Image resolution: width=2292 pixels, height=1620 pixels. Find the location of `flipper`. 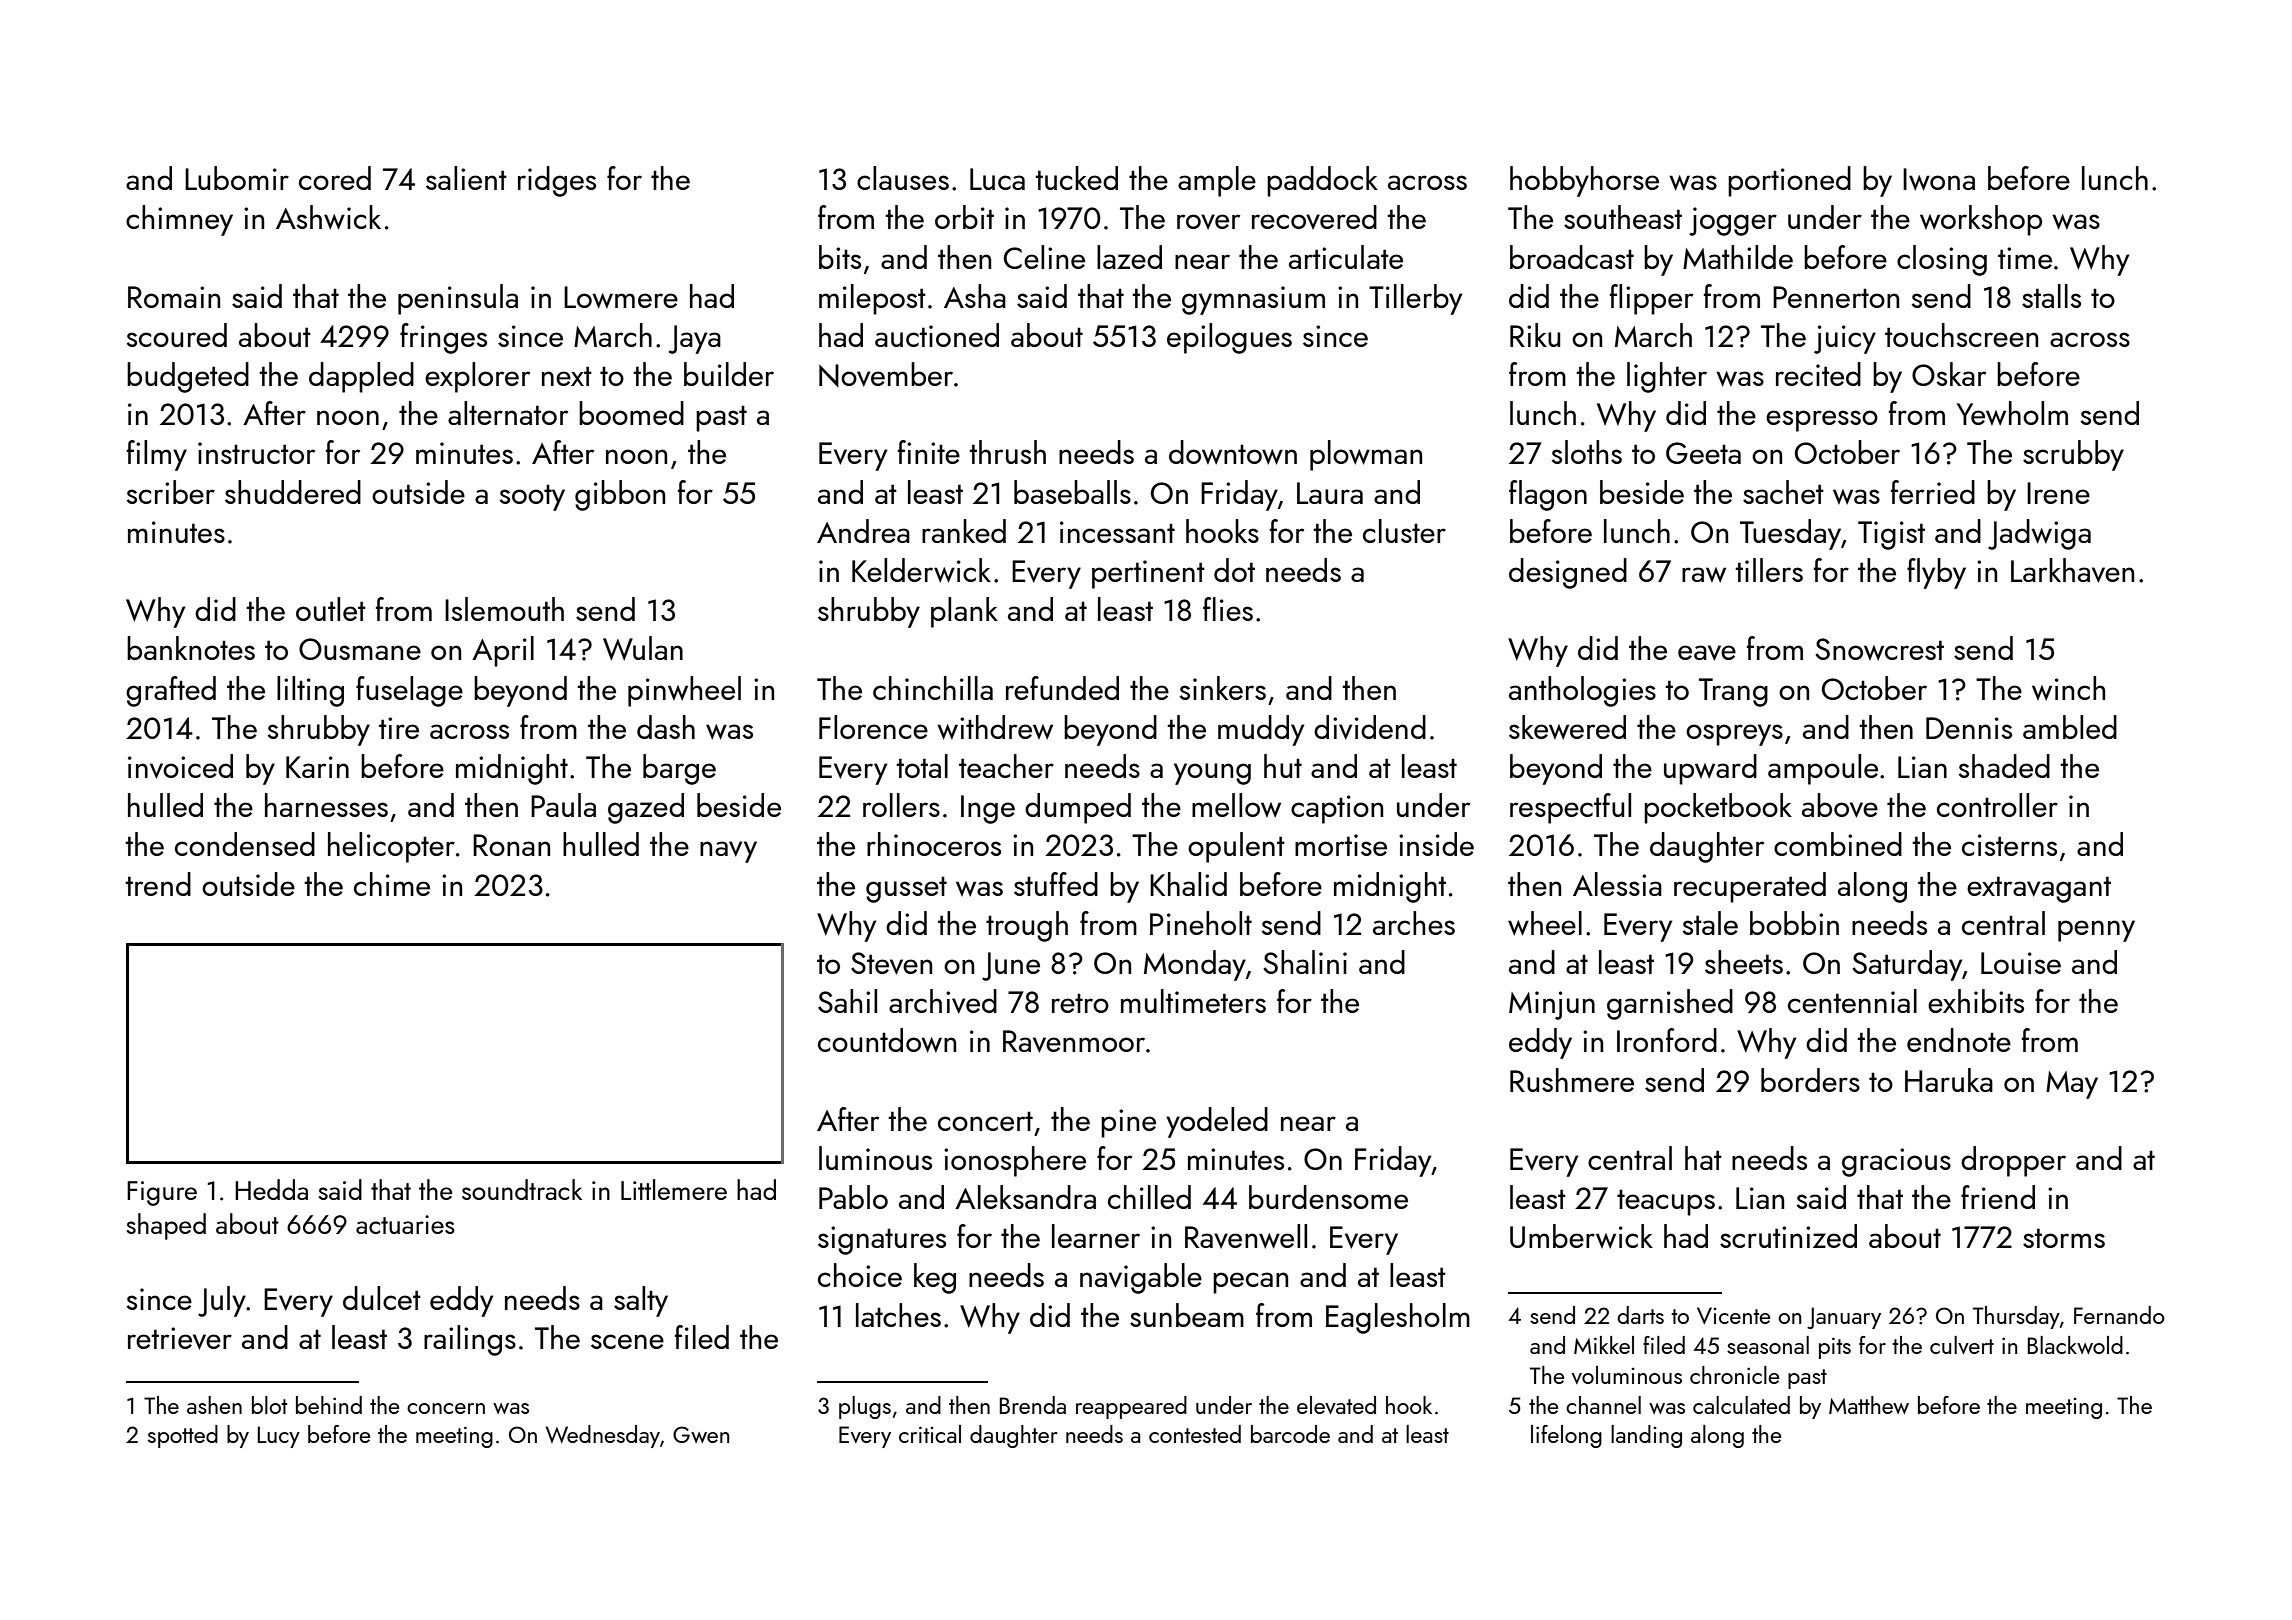

flipper is located at coordinates (1651, 299).
